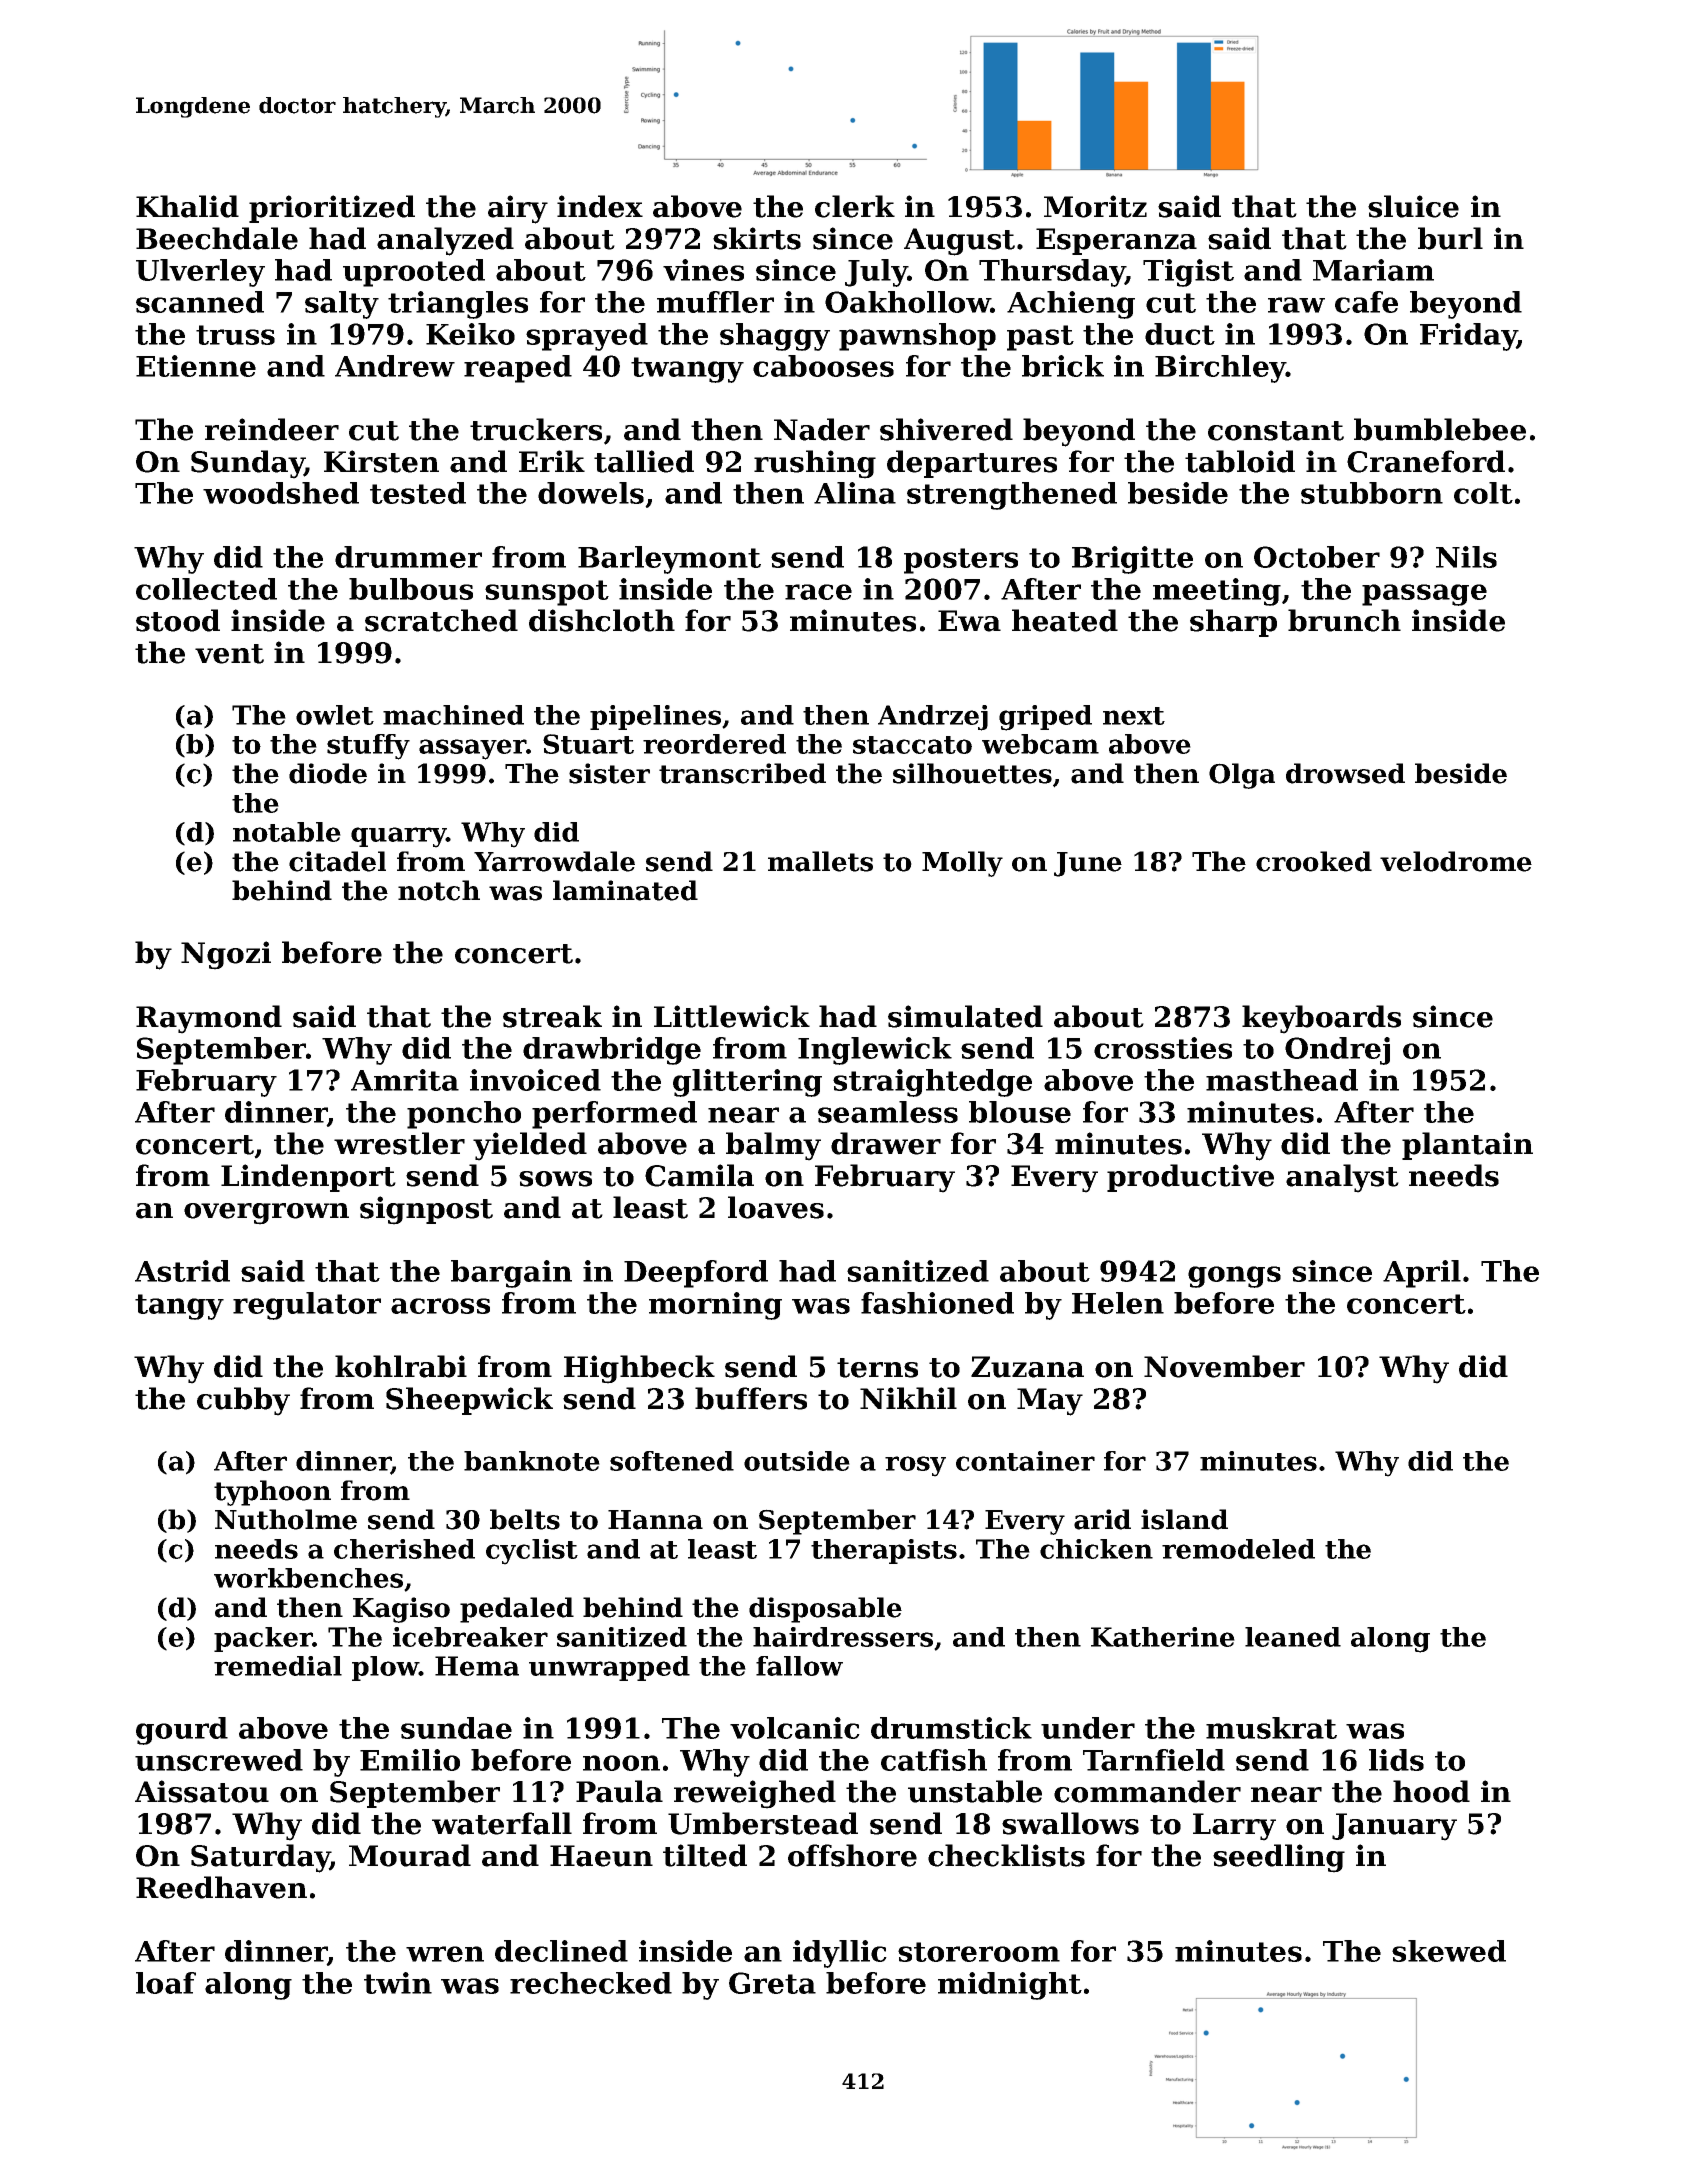 This screenshot has height=2178, width=1683. What do you see at coordinates (625, 890) in the screenshot?
I see `laminated` at bounding box center [625, 890].
